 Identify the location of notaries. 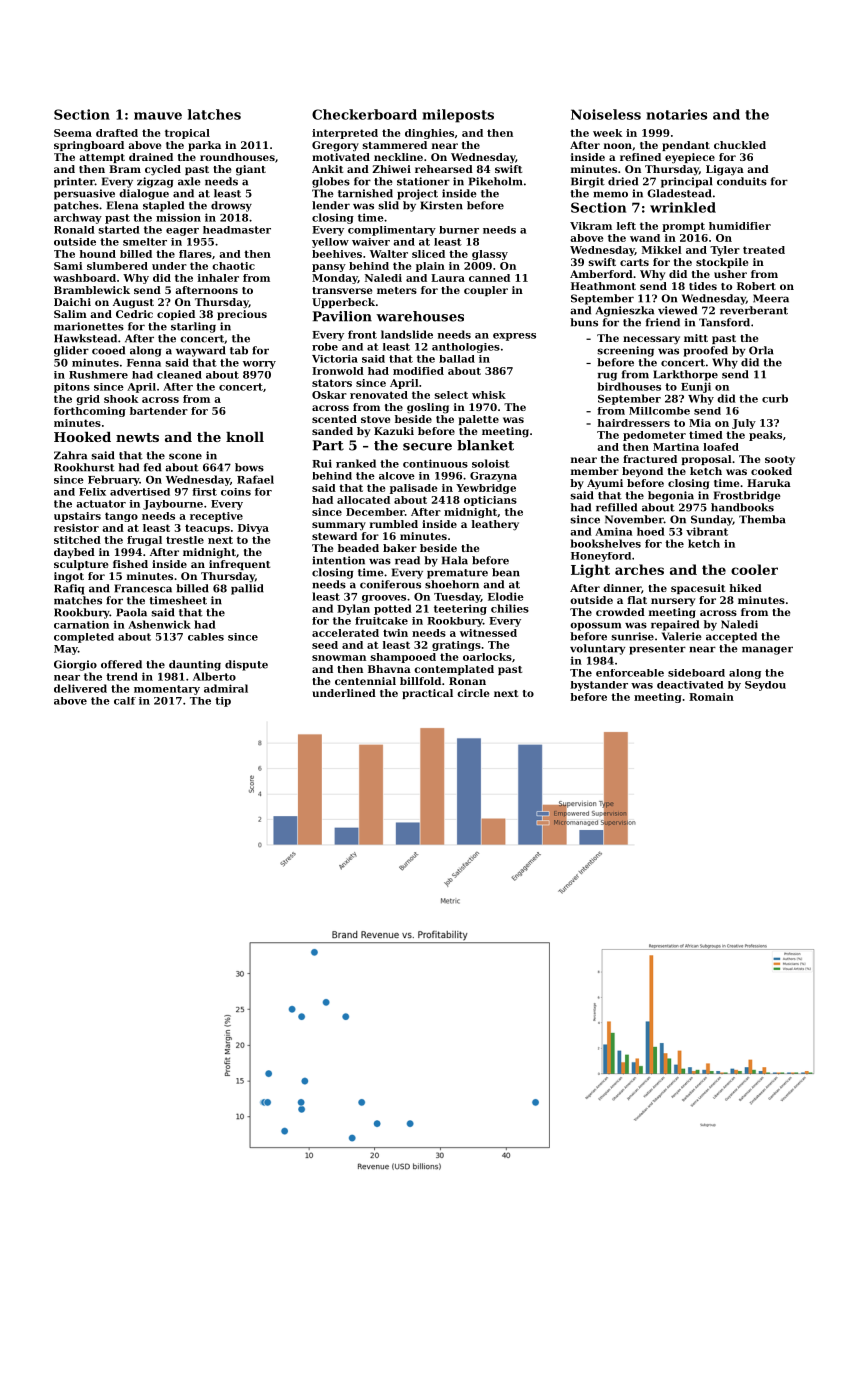
(676, 114).
